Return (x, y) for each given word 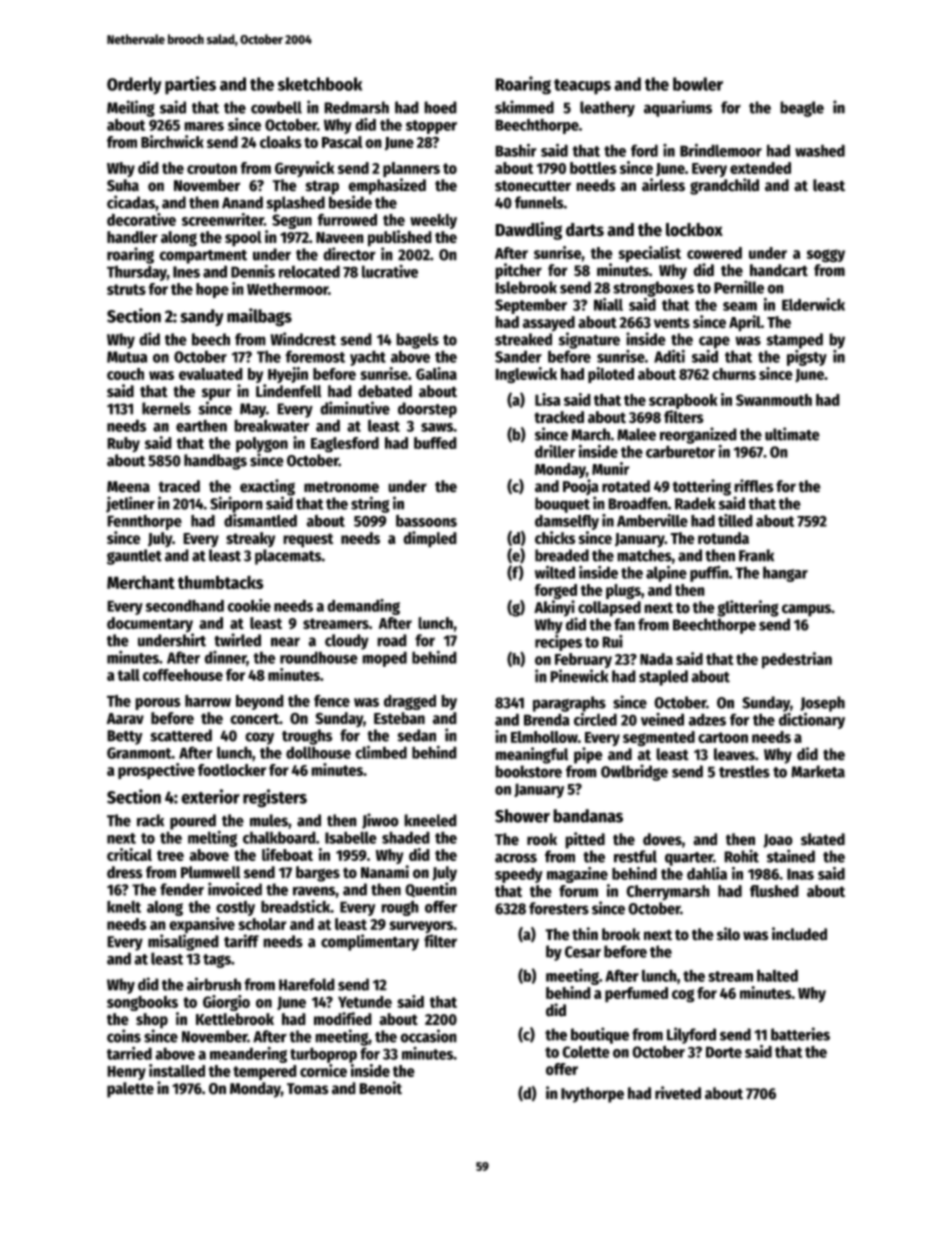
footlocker (232, 770)
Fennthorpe (144, 522)
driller (555, 451)
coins (124, 1036)
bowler (698, 84)
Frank (756, 555)
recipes (558, 643)
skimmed (524, 107)
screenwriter (223, 219)
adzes (707, 719)
